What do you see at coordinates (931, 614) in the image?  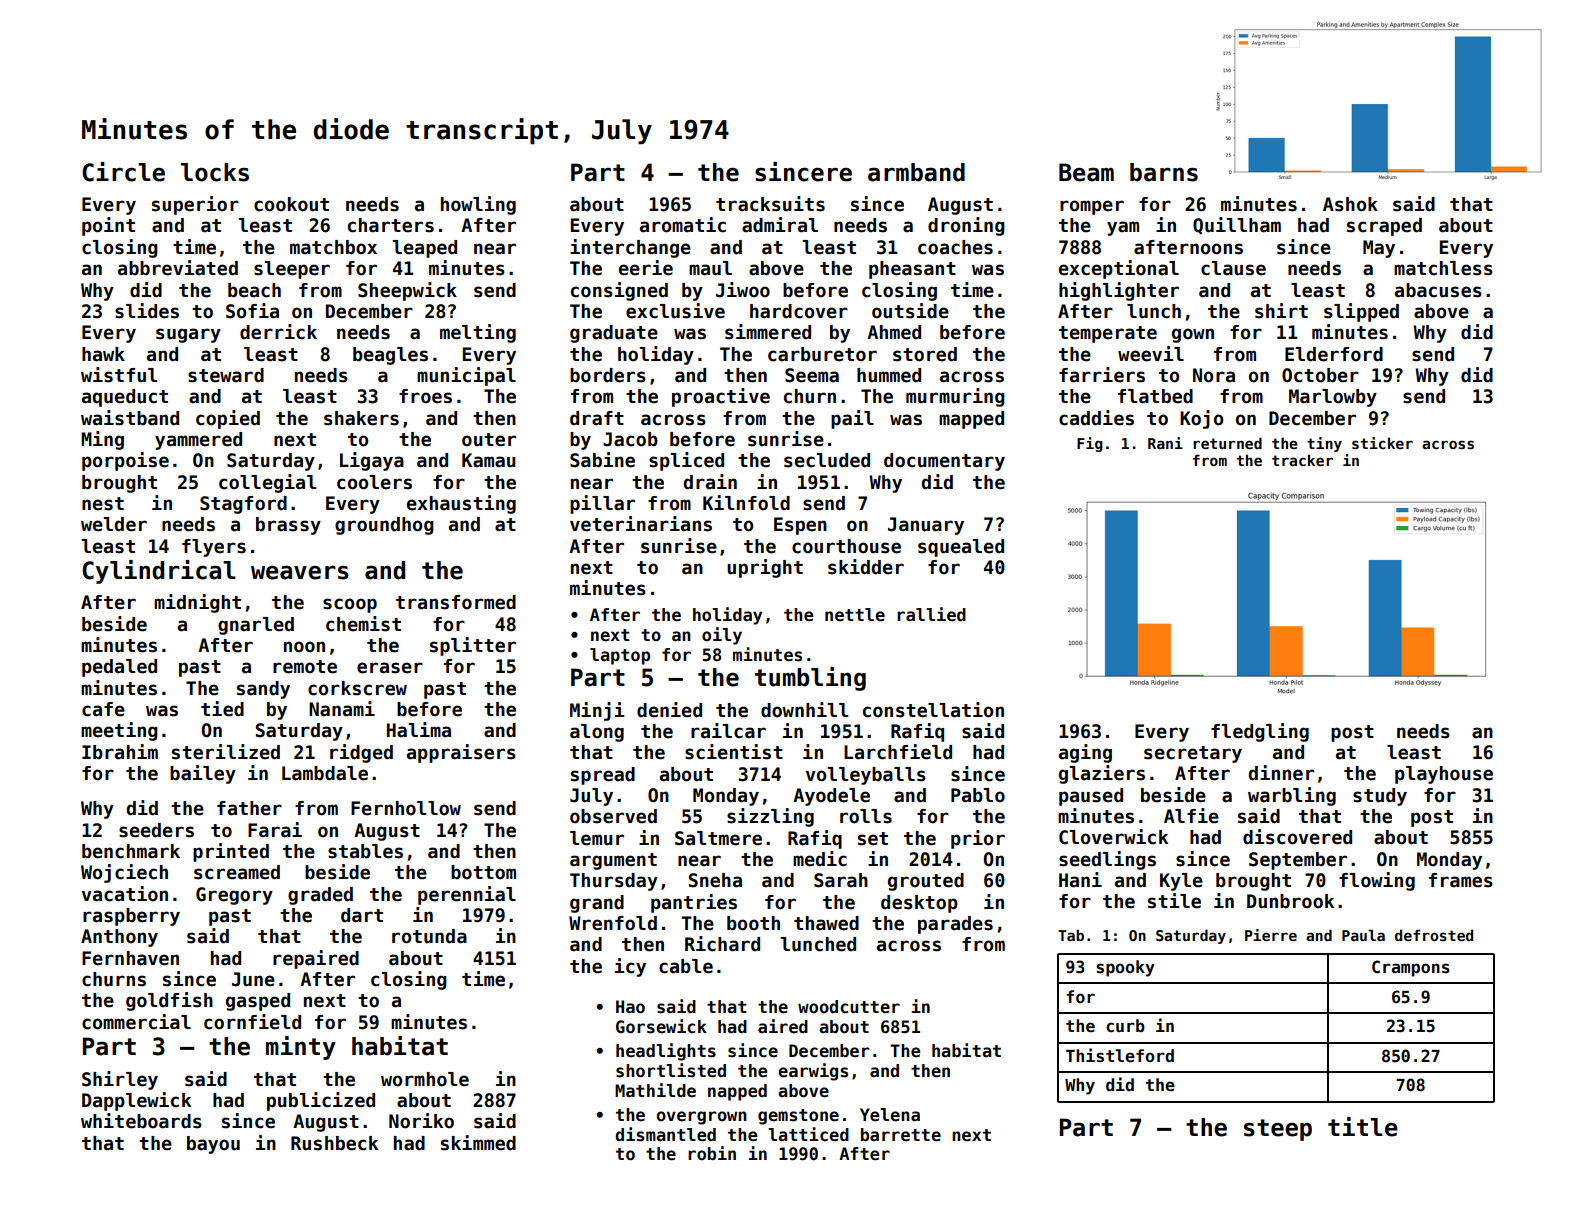 I see `rallied` at bounding box center [931, 614].
